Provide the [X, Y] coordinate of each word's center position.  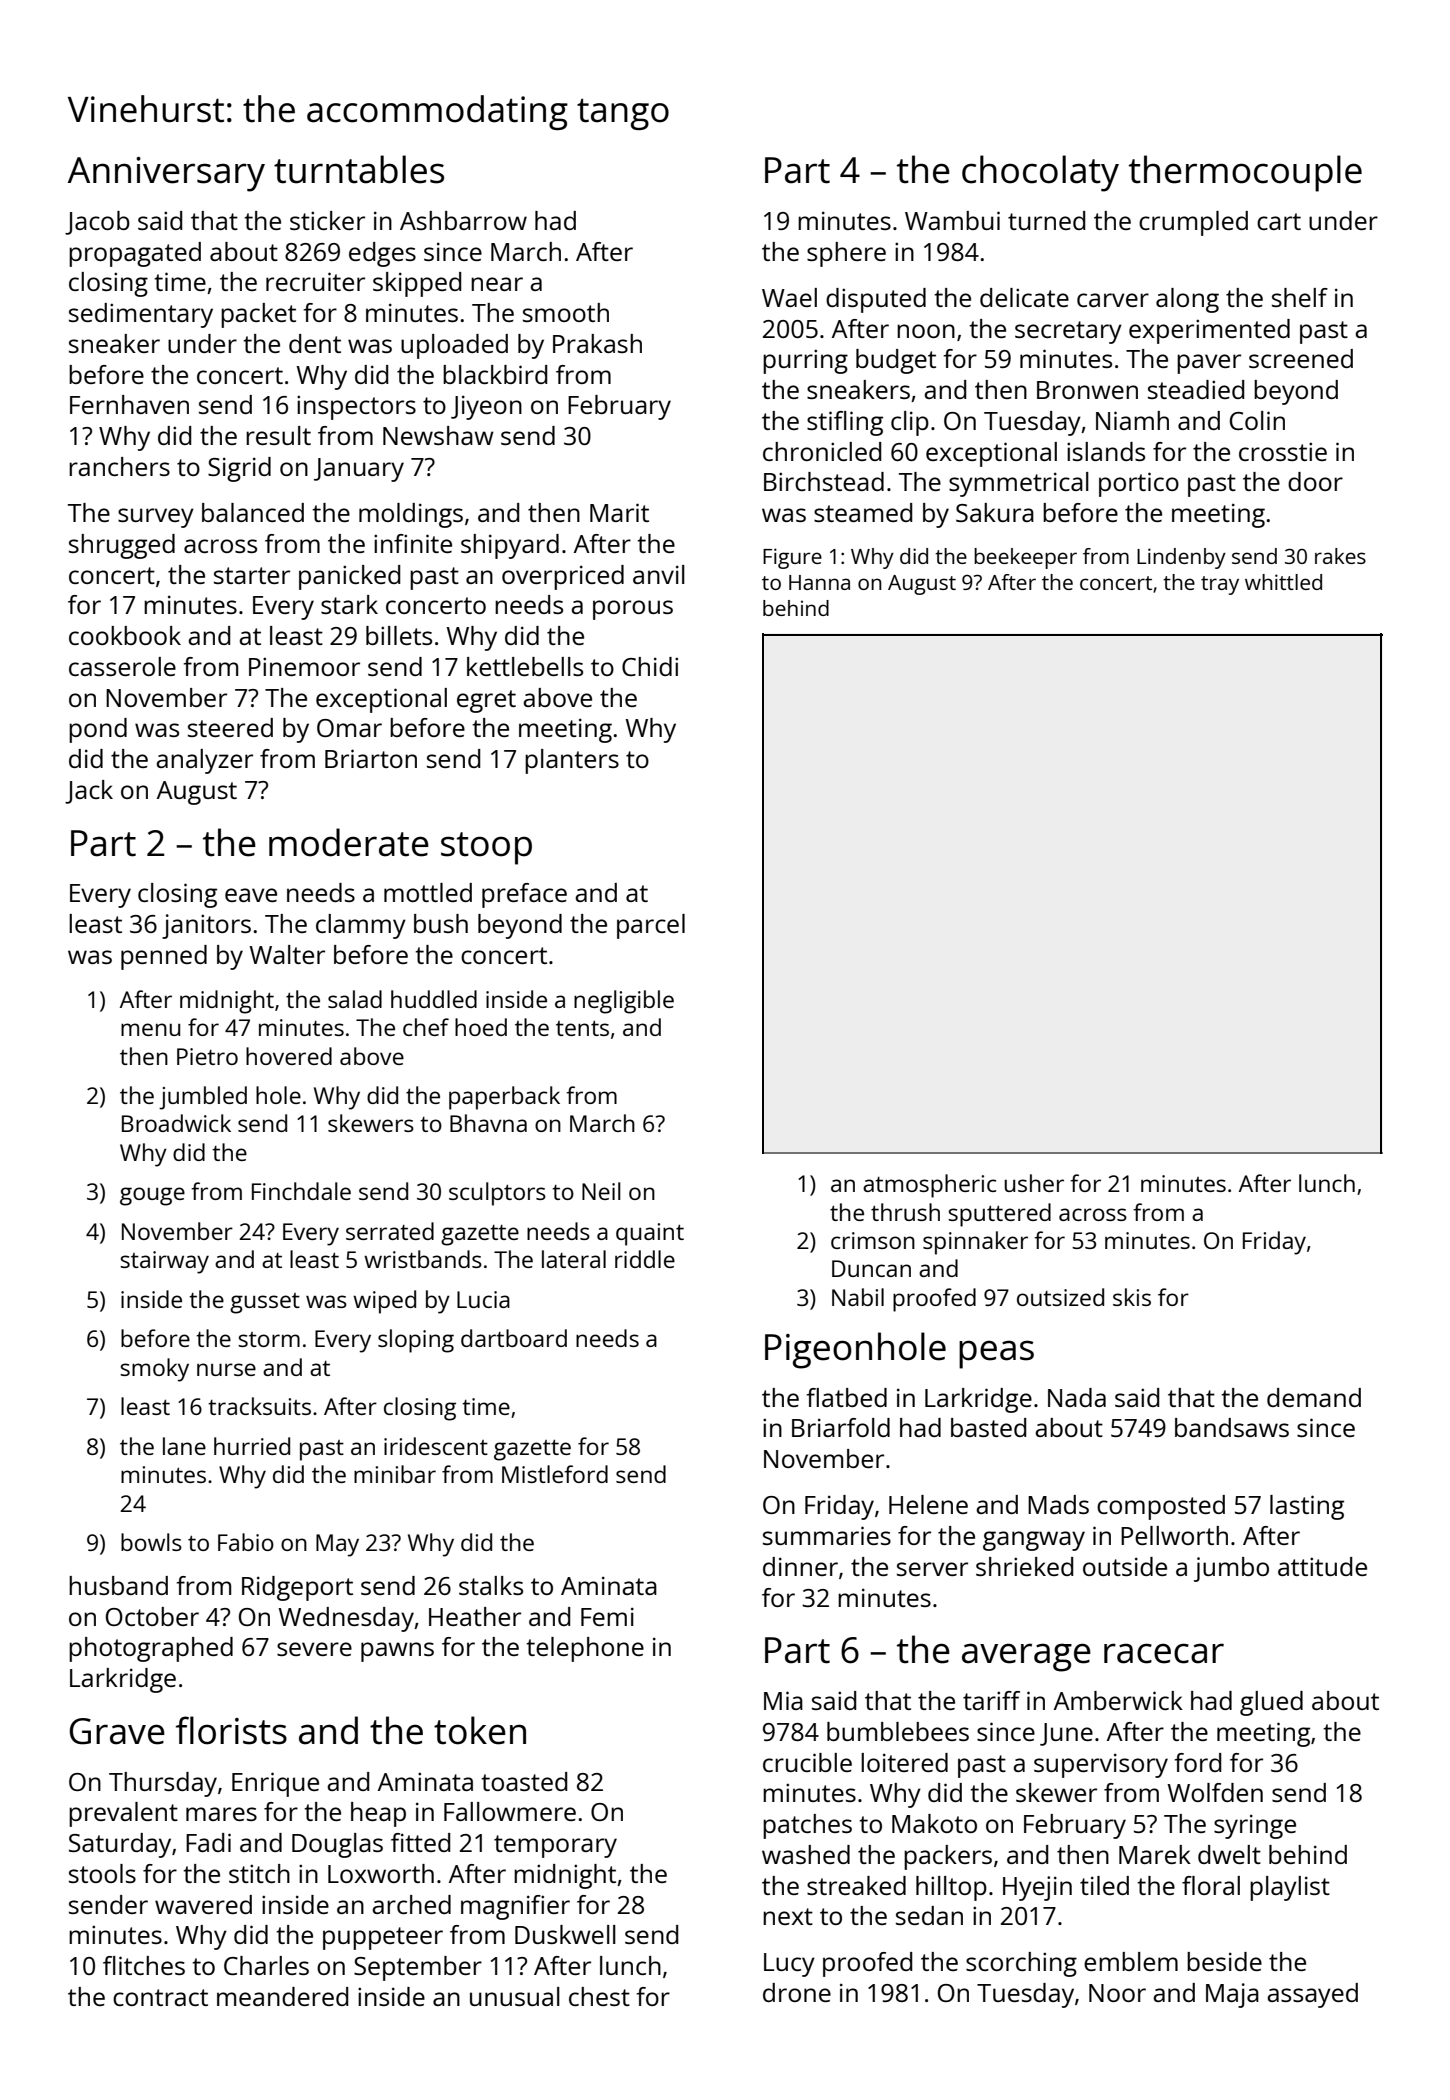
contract [160, 1997]
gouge [152, 1196]
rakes [1340, 556]
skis [1132, 1297]
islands [1106, 451]
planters [572, 761]
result [278, 435]
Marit [619, 512]
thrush [905, 1212]
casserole [122, 666]
